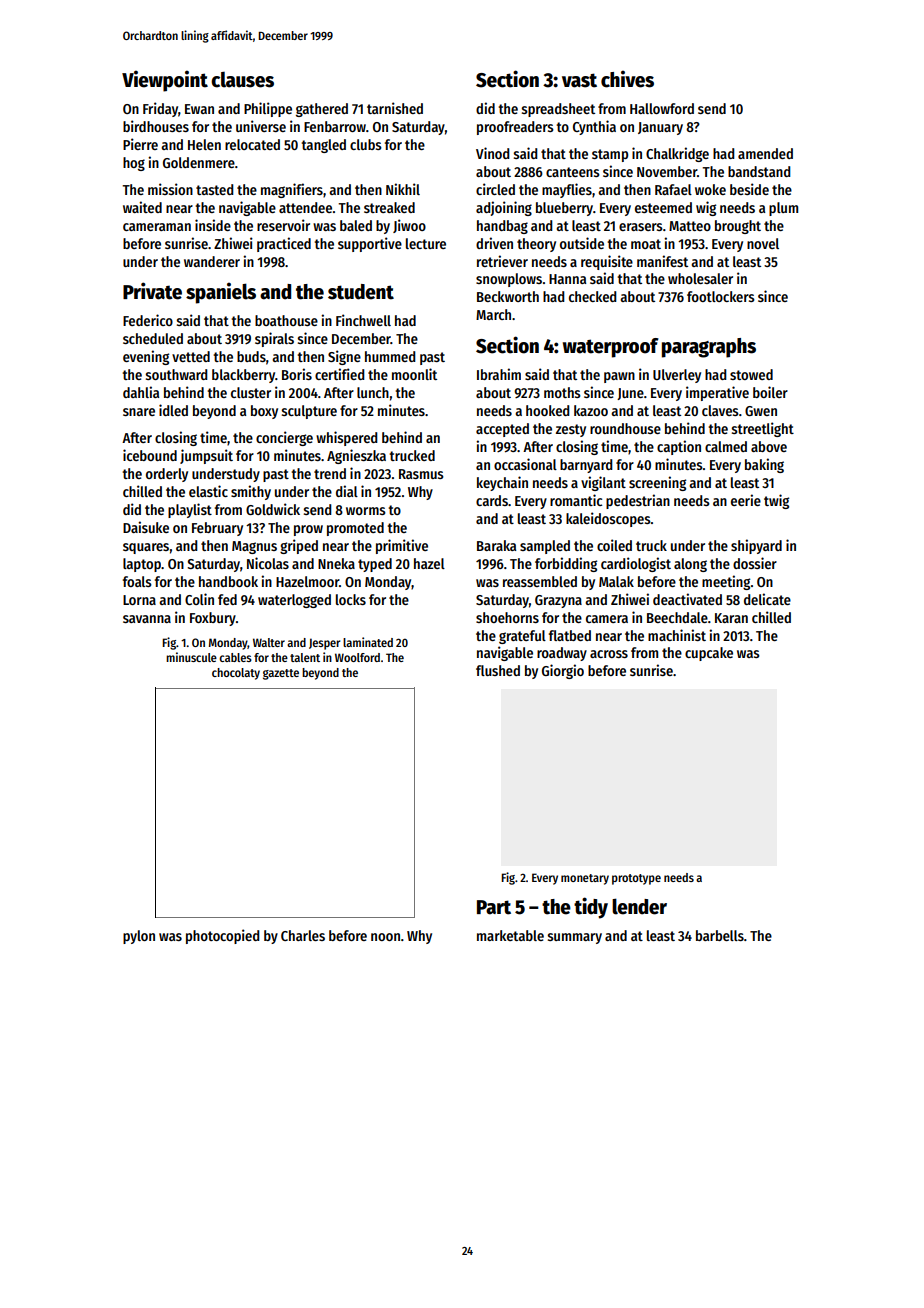 This image has height=1308, width=924. What do you see at coordinates (292, 190) in the image?
I see `magnifiers` at bounding box center [292, 190].
